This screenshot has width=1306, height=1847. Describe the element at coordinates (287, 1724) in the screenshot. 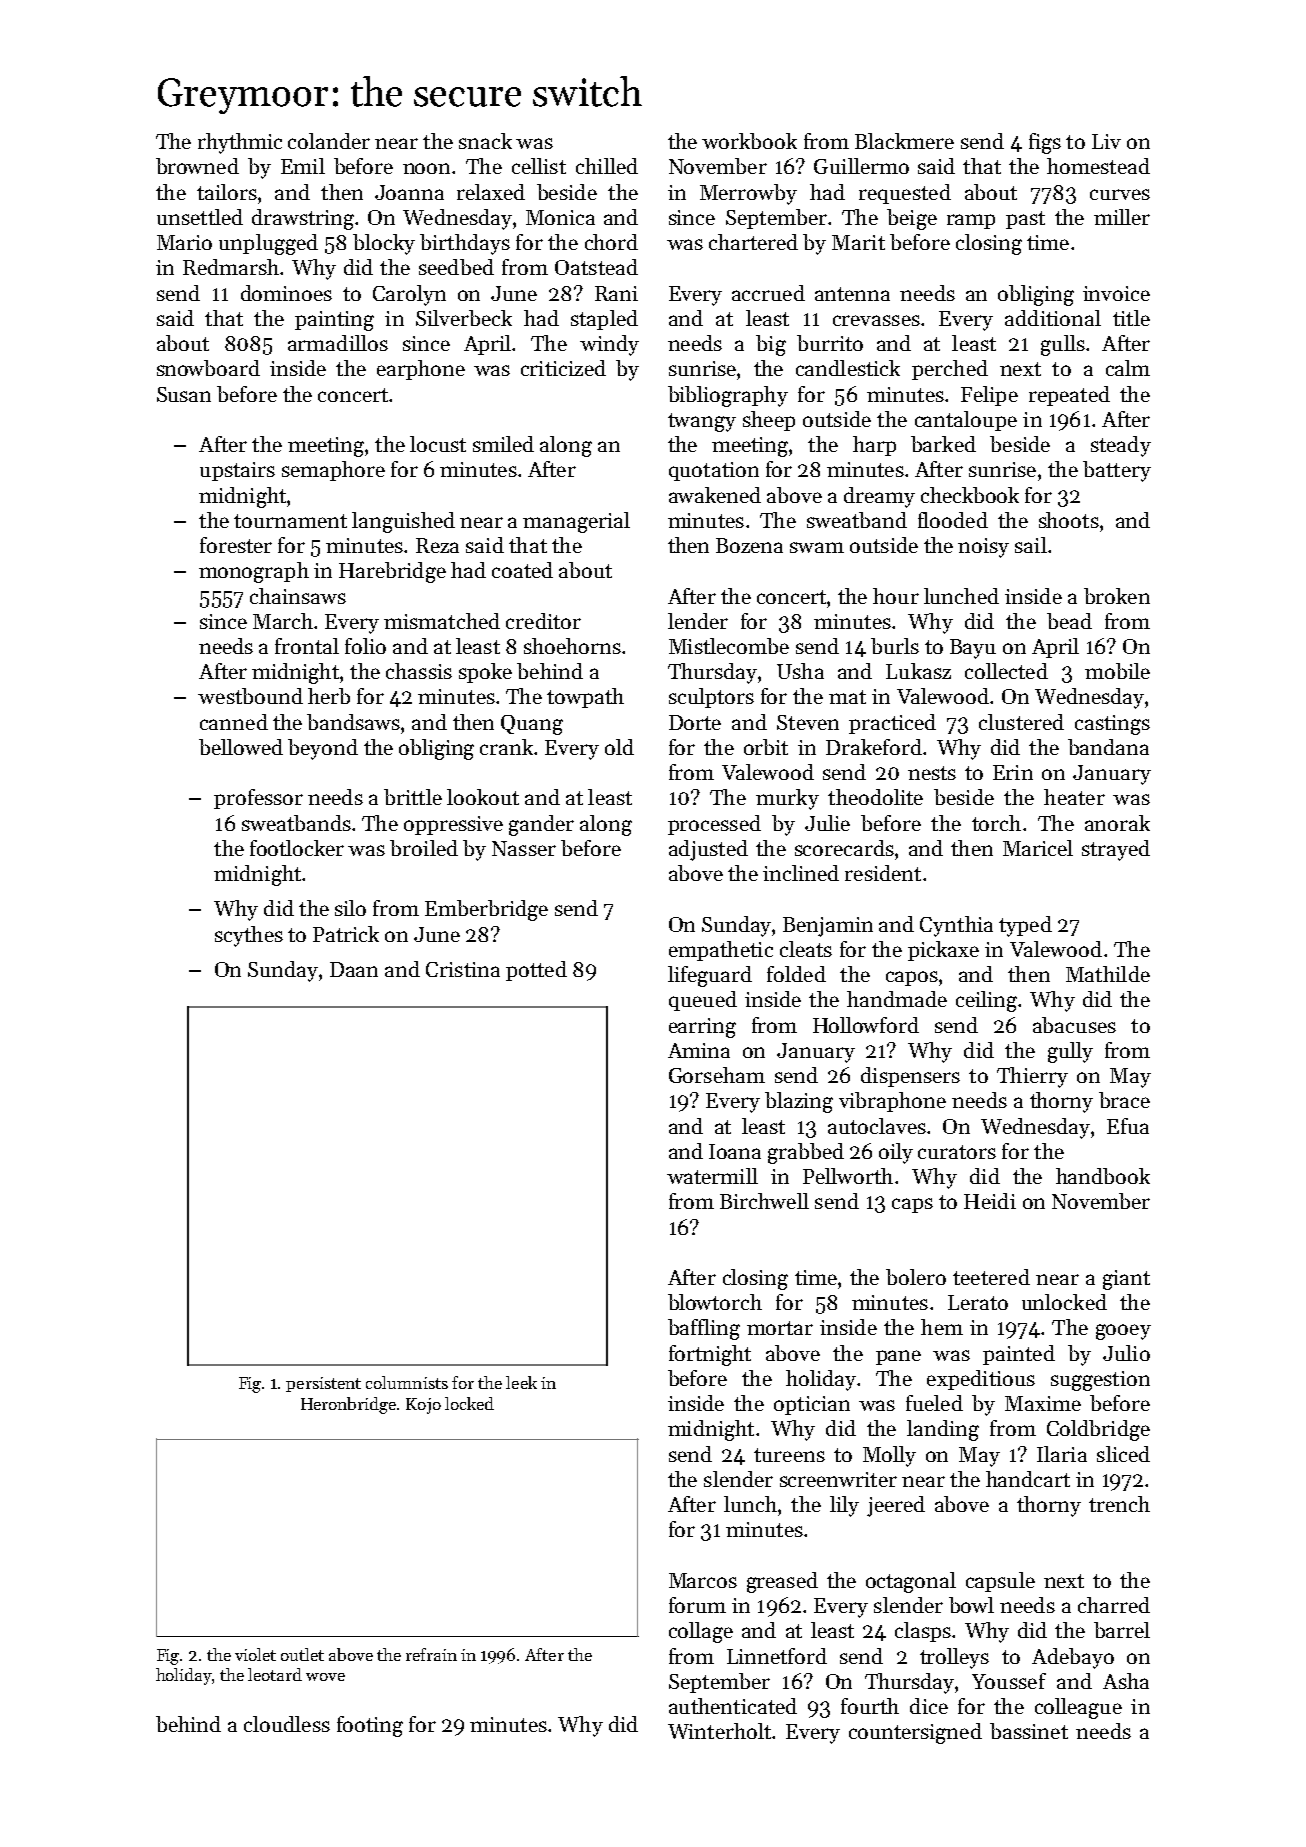

I see `cloudless` at that location.
